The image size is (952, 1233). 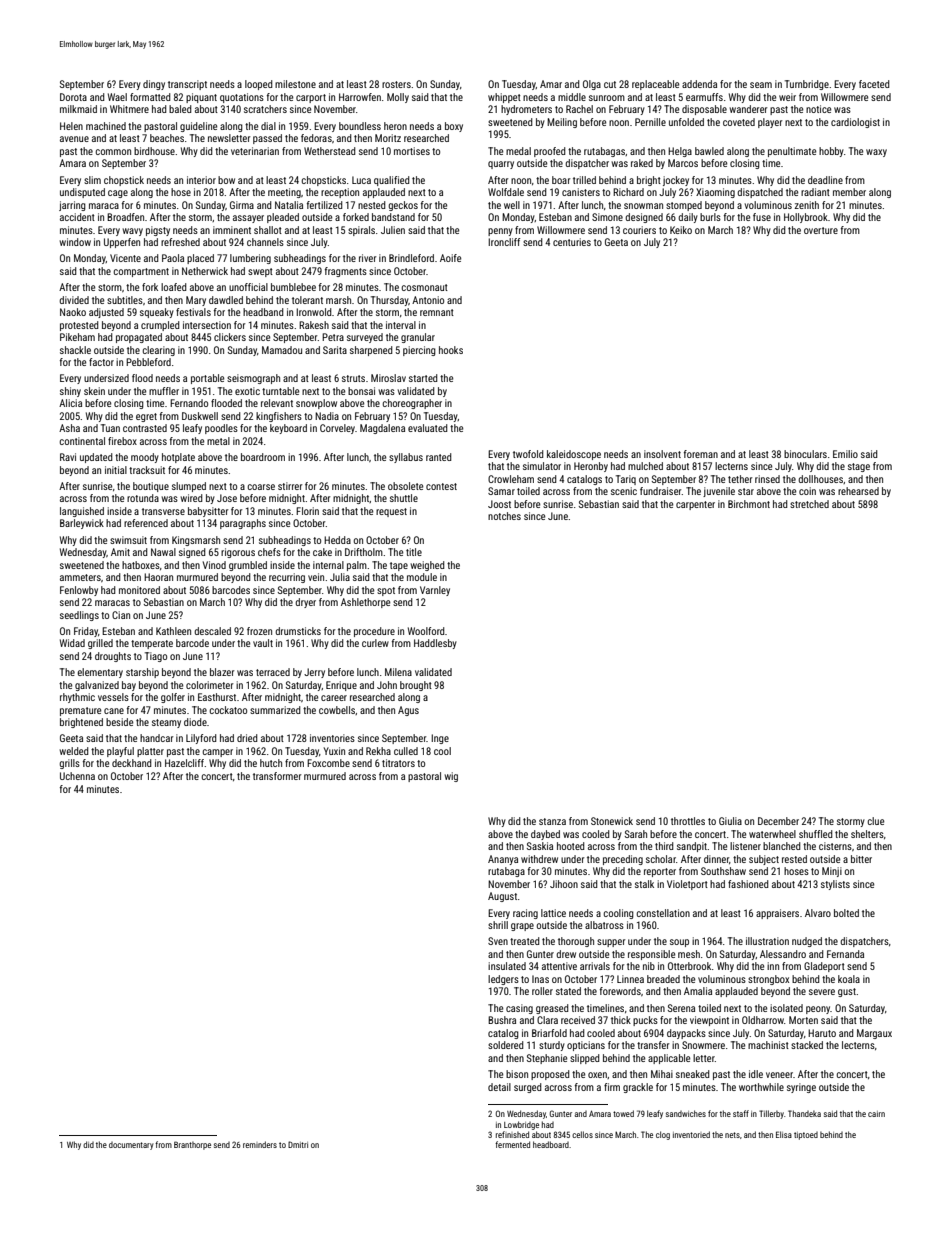 I want to click on Bushra, so click(x=502, y=1020).
